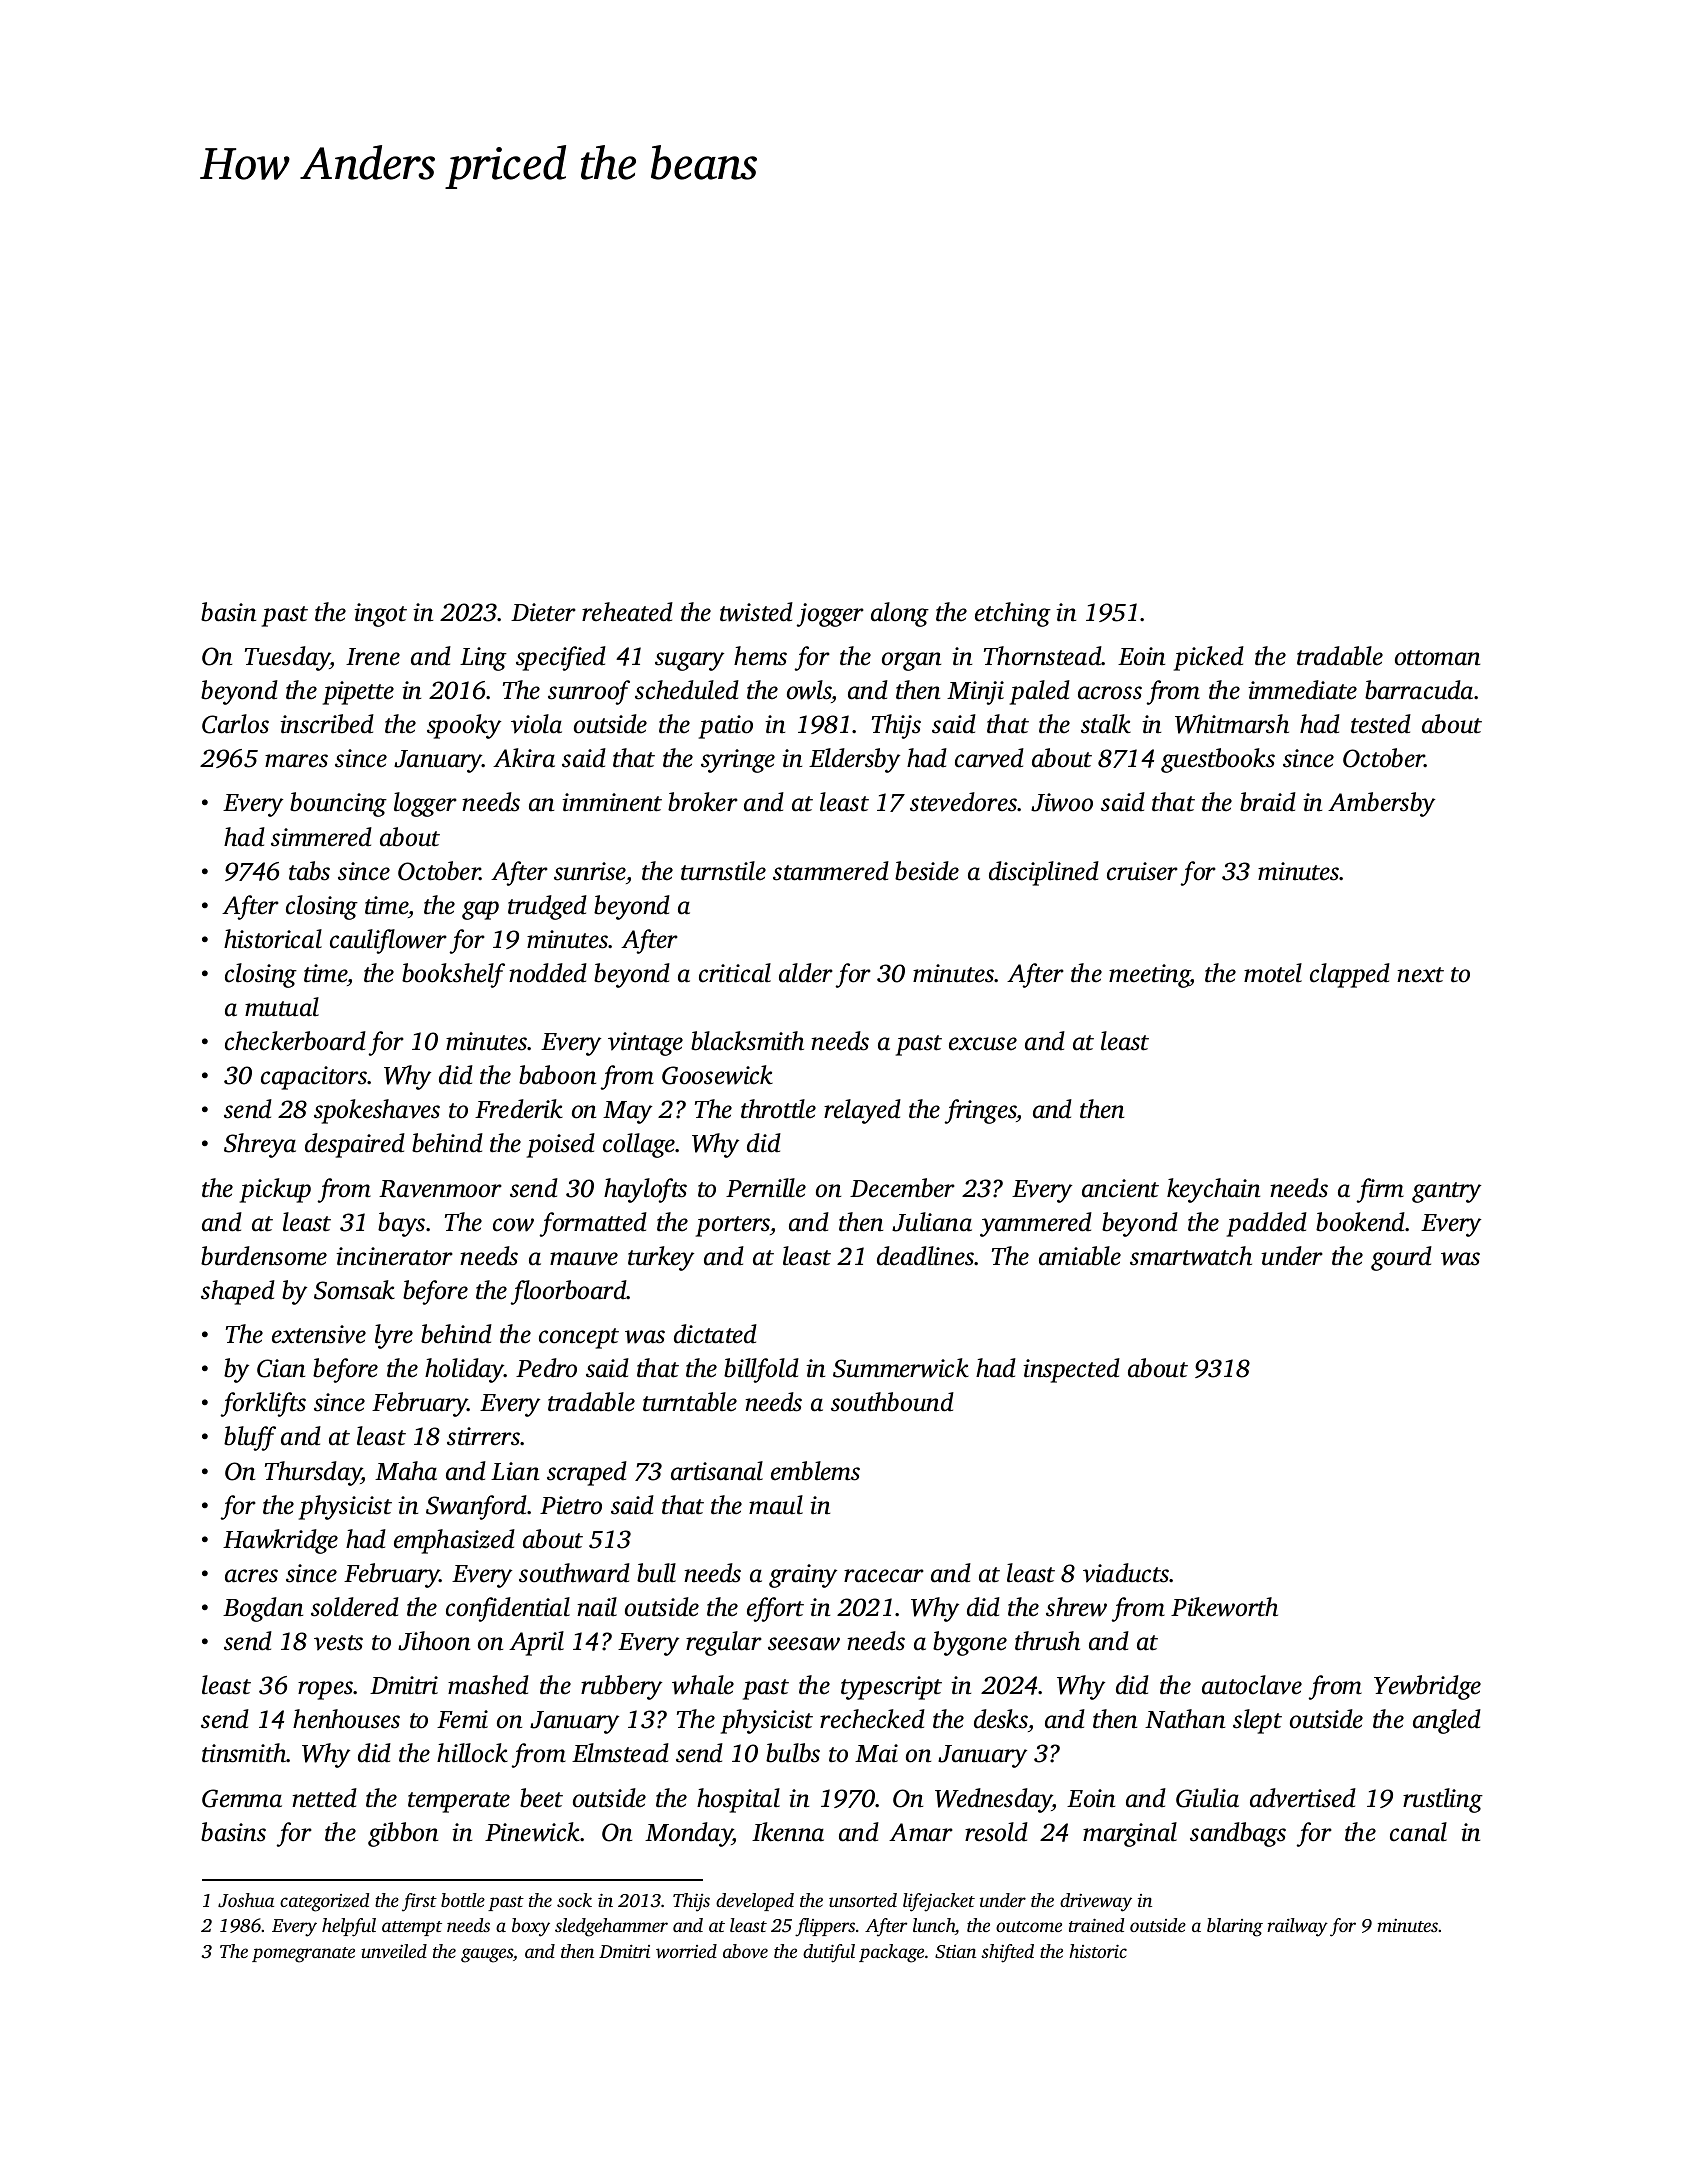 This document has width=1683, height=2178. I want to click on Dieter, so click(543, 612).
